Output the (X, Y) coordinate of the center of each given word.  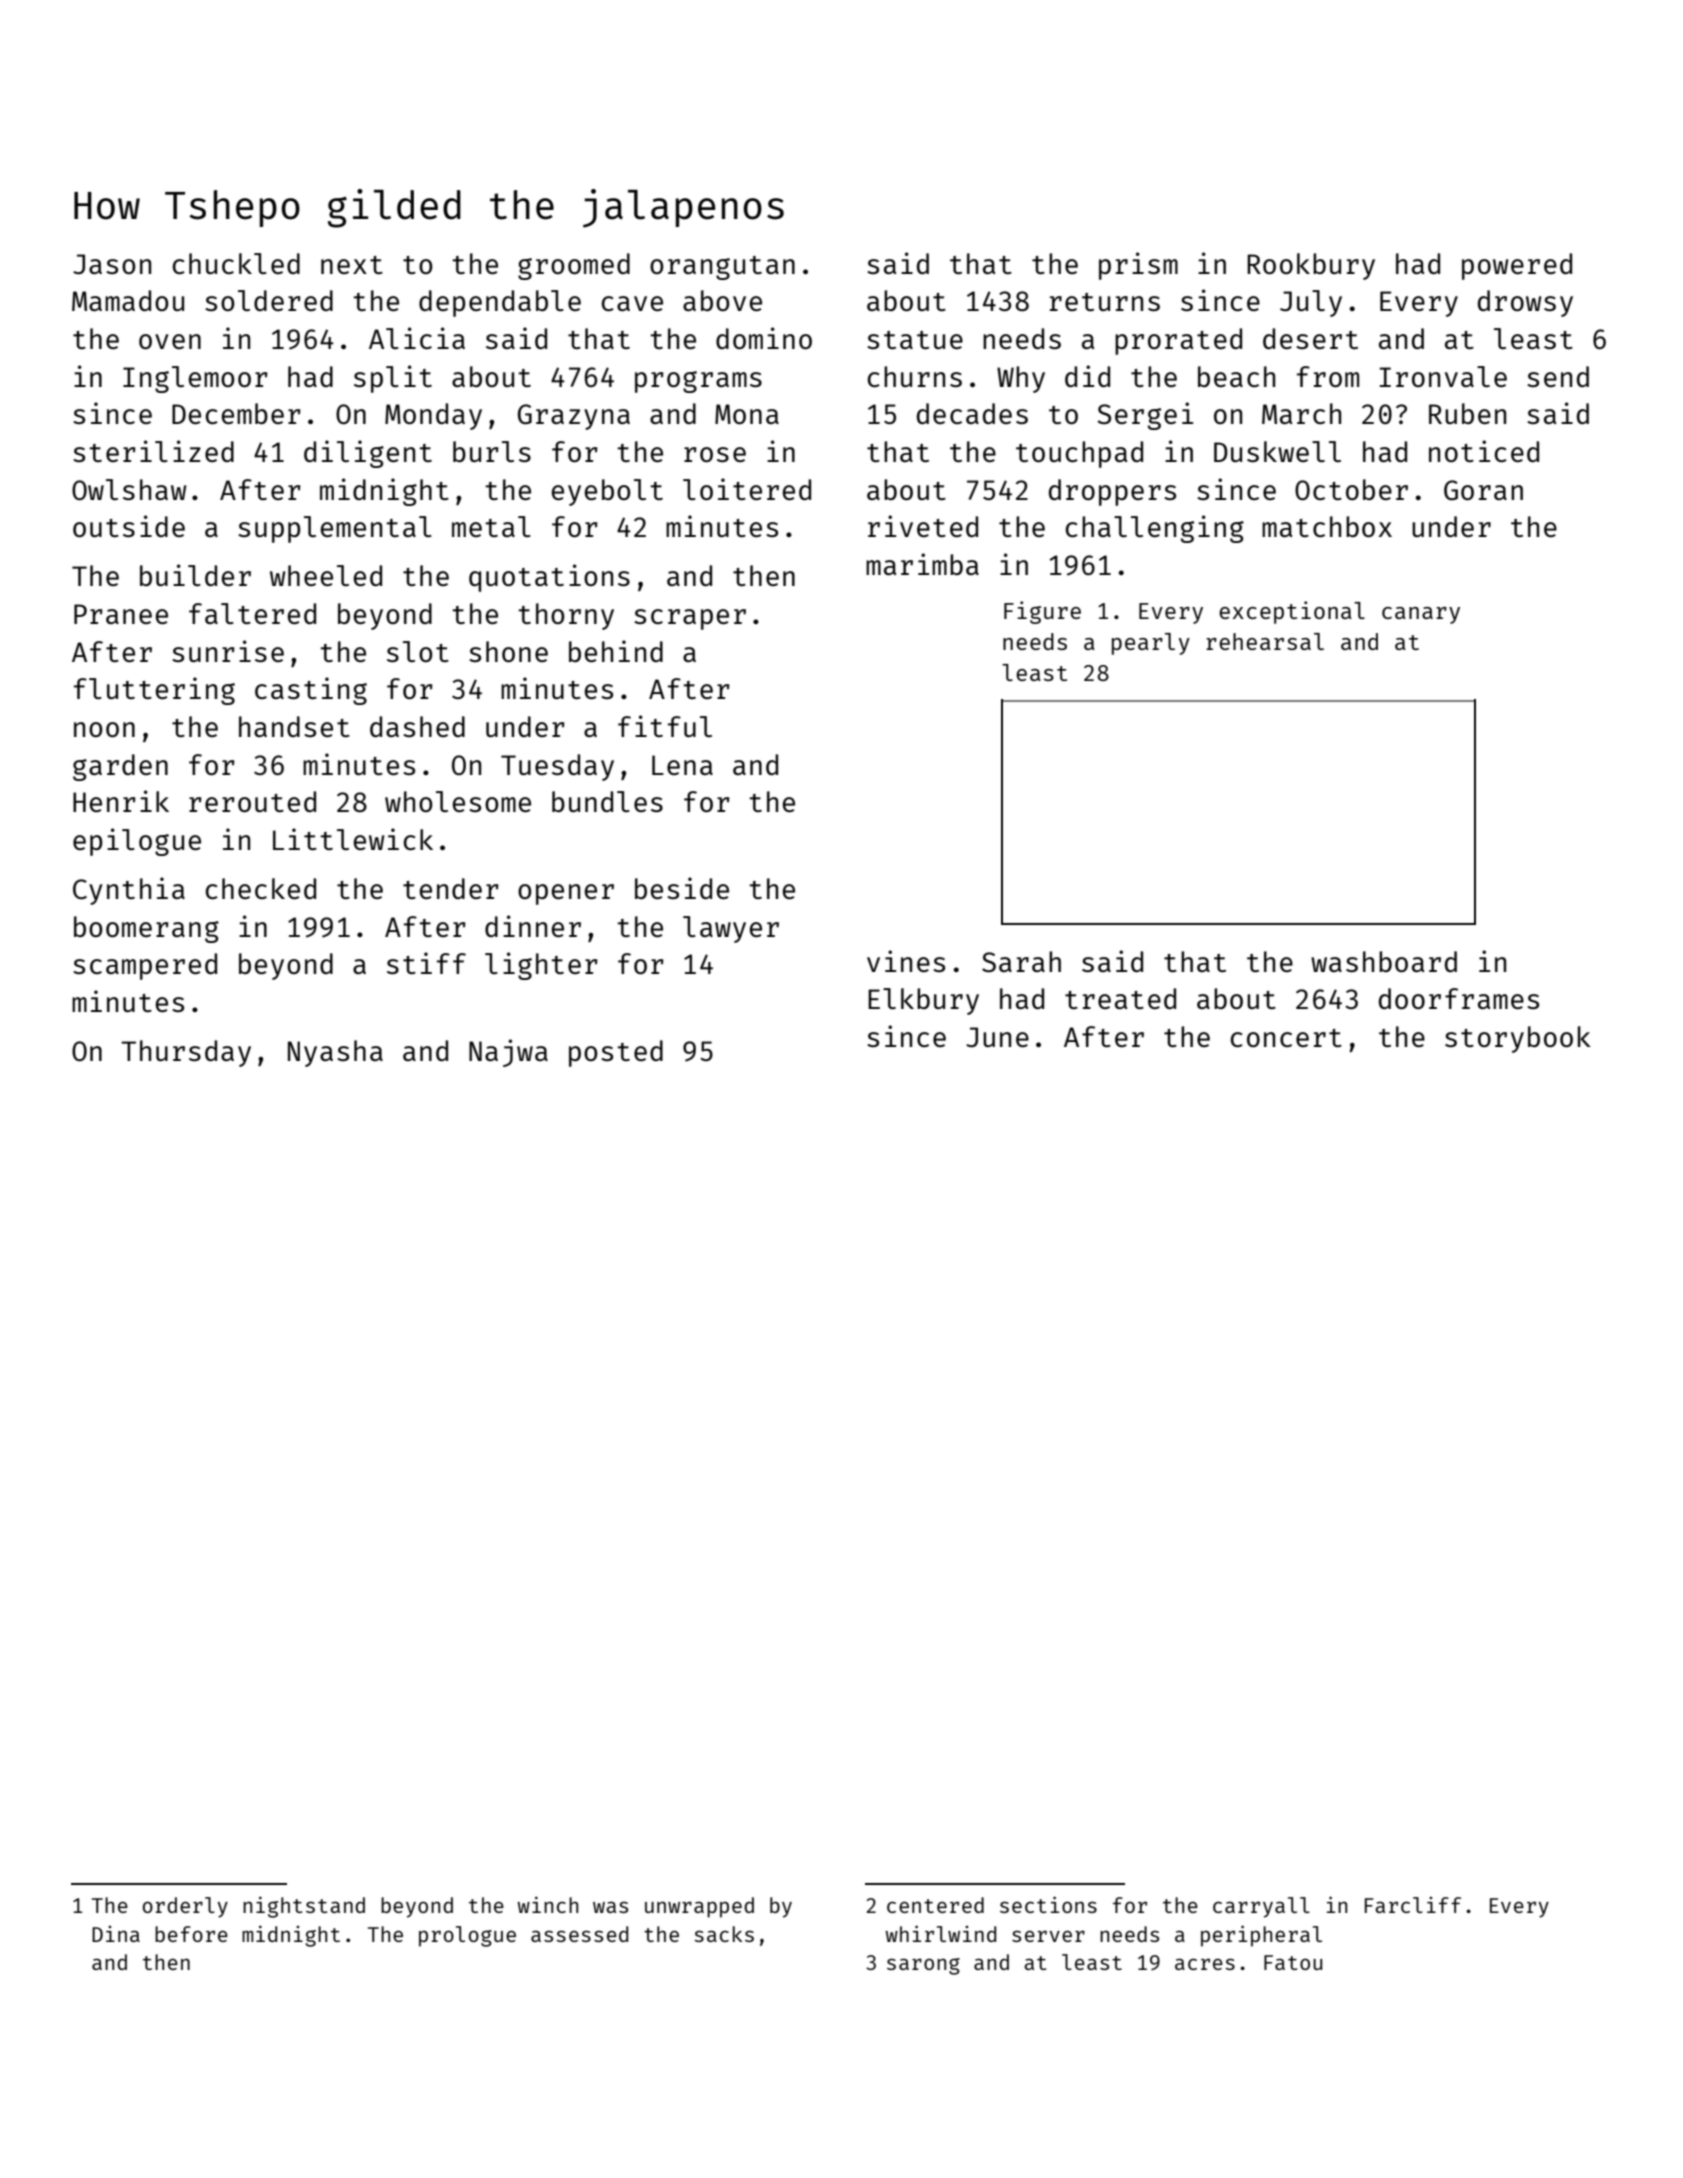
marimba (922, 564)
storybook (1518, 1039)
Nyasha (335, 1053)
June (997, 1037)
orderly (185, 1907)
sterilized (153, 451)
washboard (1384, 961)
